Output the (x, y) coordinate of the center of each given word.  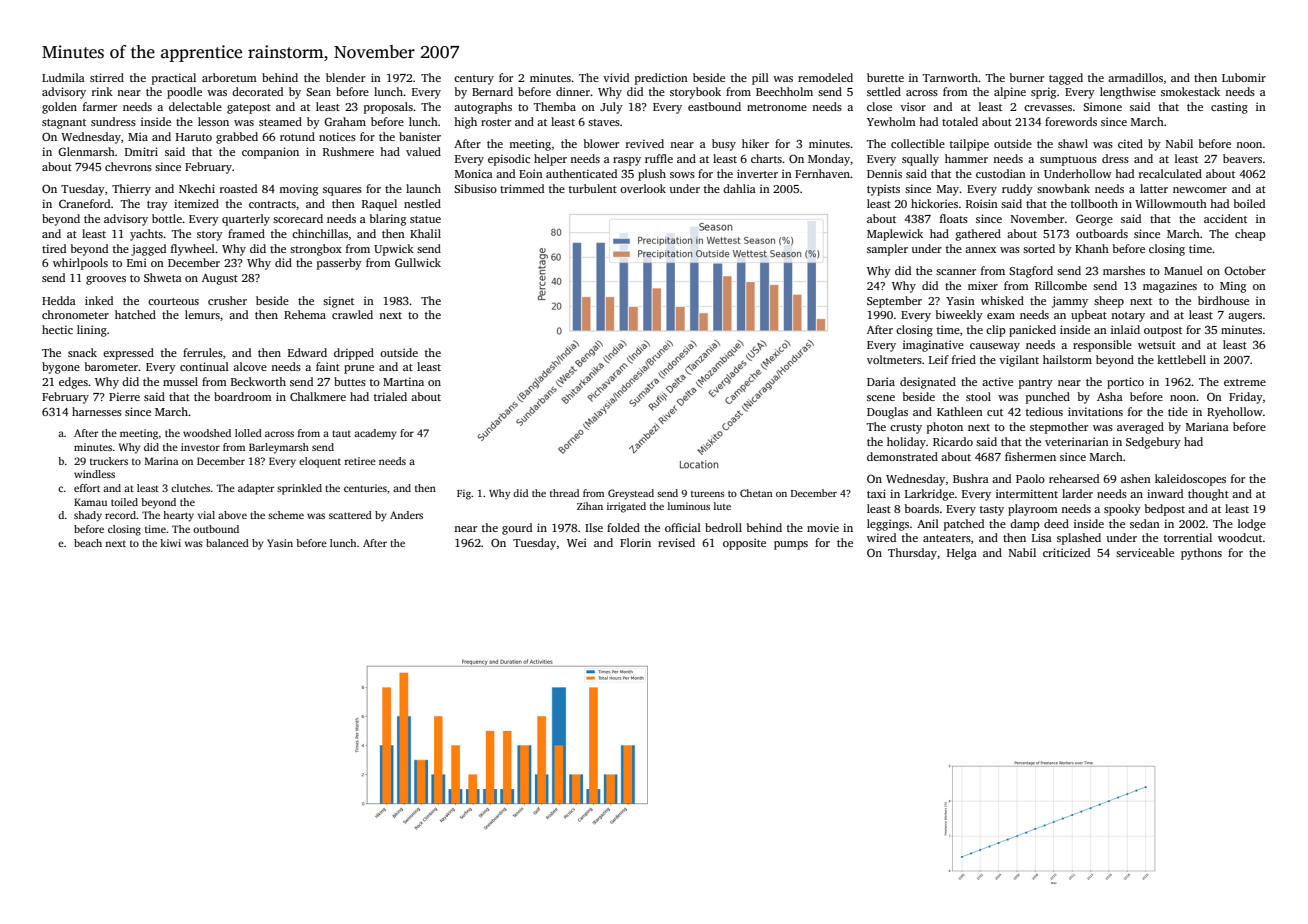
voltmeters (894, 359)
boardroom (243, 396)
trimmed (522, 188)
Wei (577, 542)
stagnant (64, 124)
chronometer (75, 314)
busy (724, 145)
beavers (1242, 158)
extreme (1245, 382)
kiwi (170, 543)
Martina (403, 381)
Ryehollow (1235, 413)
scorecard (298, 218)
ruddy (1017, 190)
